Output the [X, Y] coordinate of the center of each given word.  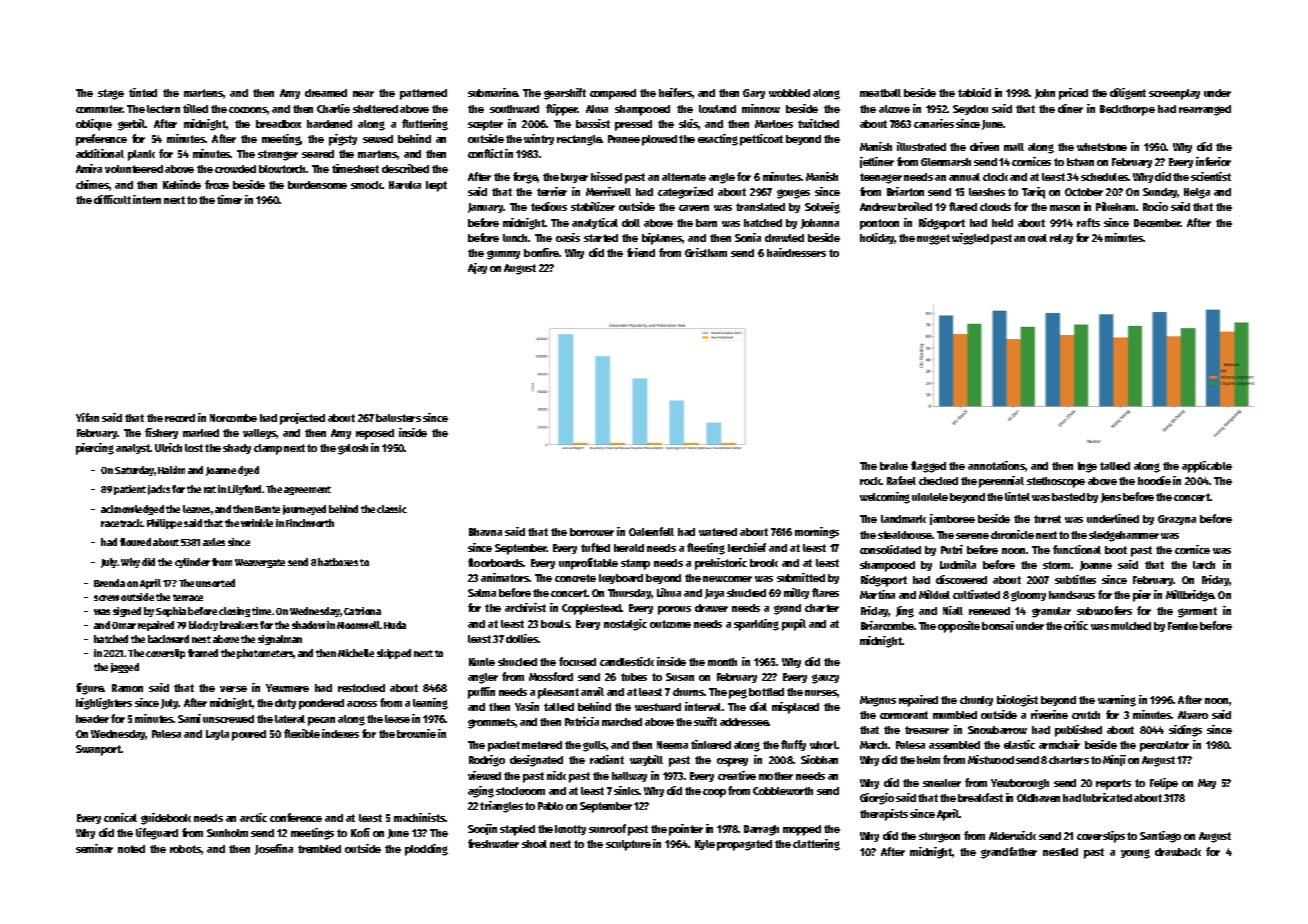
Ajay [477, 268]
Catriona [362, 611]
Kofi [360, 832]
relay [1061, 239]
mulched [1131, 626]
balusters [398, 418]
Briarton [905, 191]
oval [1037, 238]
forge [525, 178]
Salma [482, 593]
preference [101, 140]
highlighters [104, 704]
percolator [1164, 746]
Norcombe [233, 418]
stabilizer [593, 206]
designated [536, 761]
